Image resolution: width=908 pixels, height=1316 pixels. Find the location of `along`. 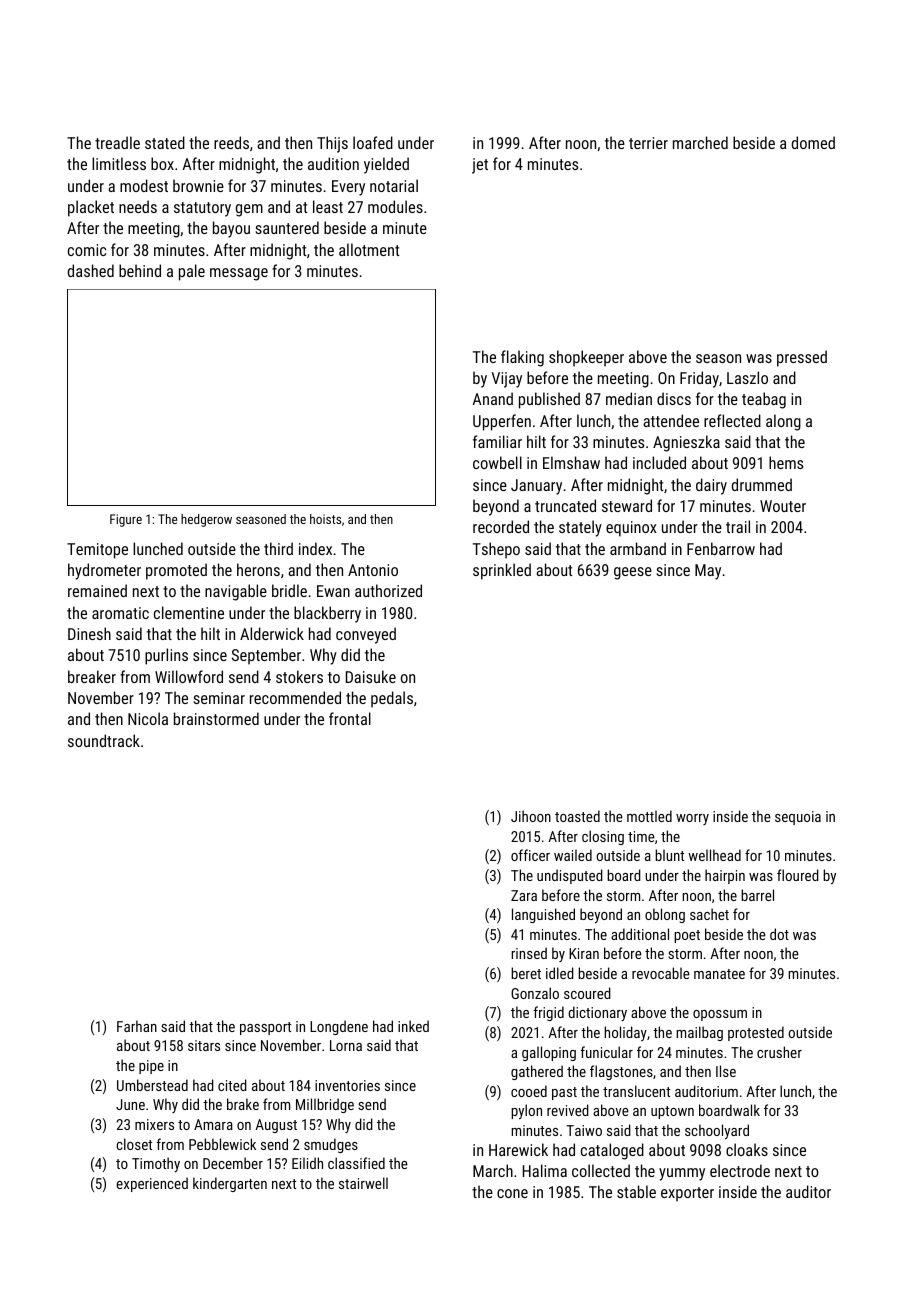

along is located at coordinates (783, 422).
